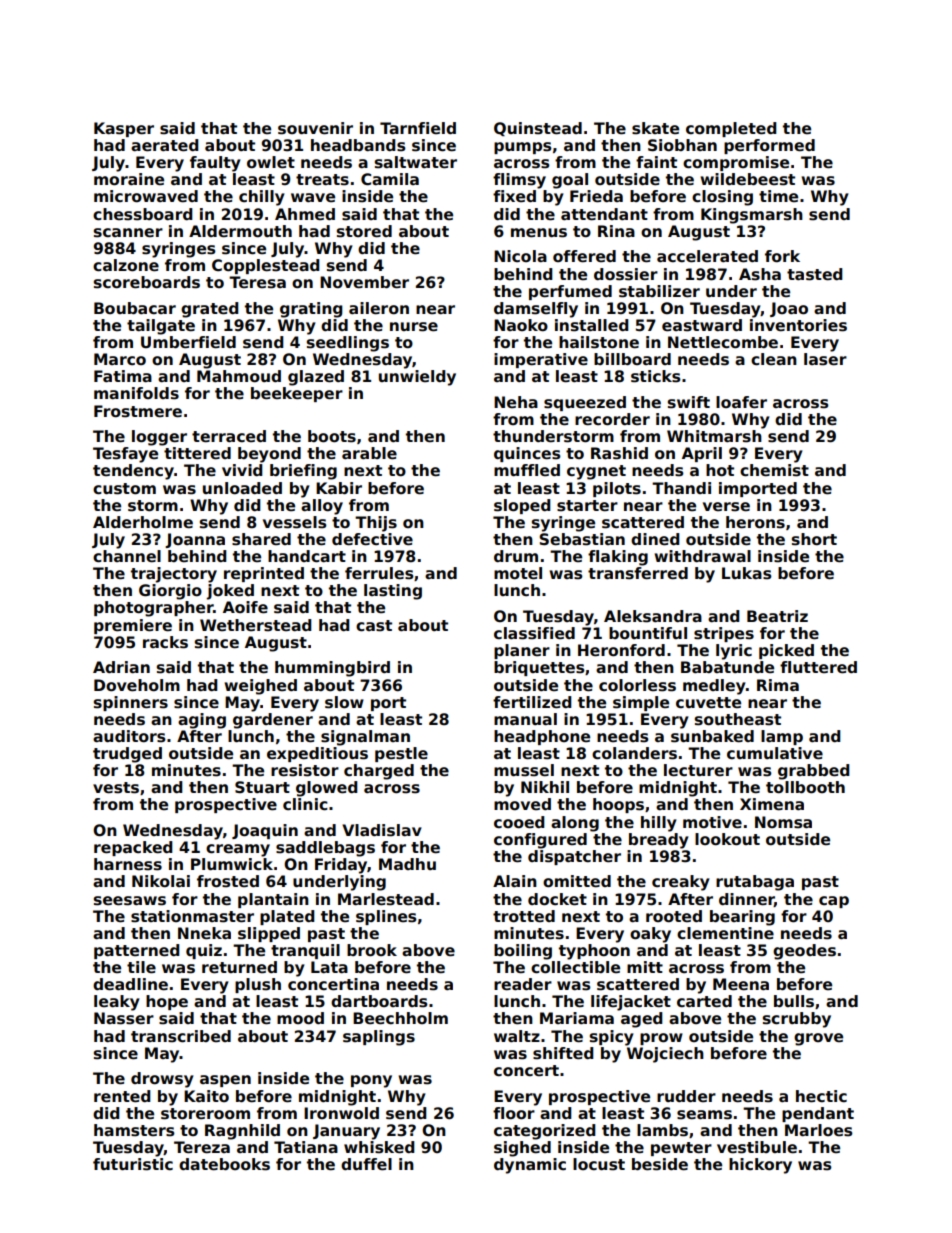  Describe the element at coordinates (774, 470) in the screenshot. I see `chemist` at that location.
